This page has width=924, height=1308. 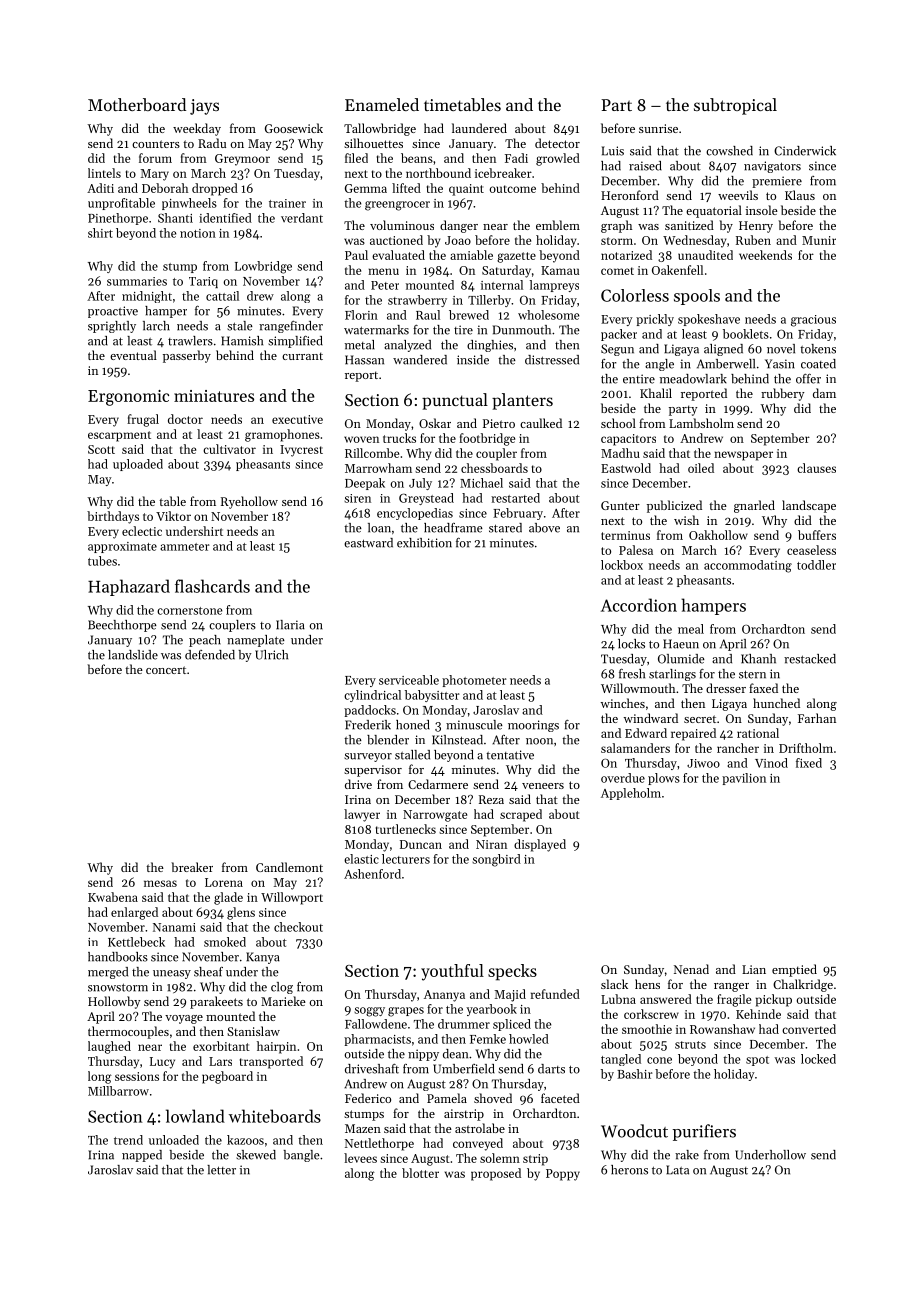 What do you see at coordinates (166, 670) in the page?
I see `concert` at bounding box center [166, 670].
